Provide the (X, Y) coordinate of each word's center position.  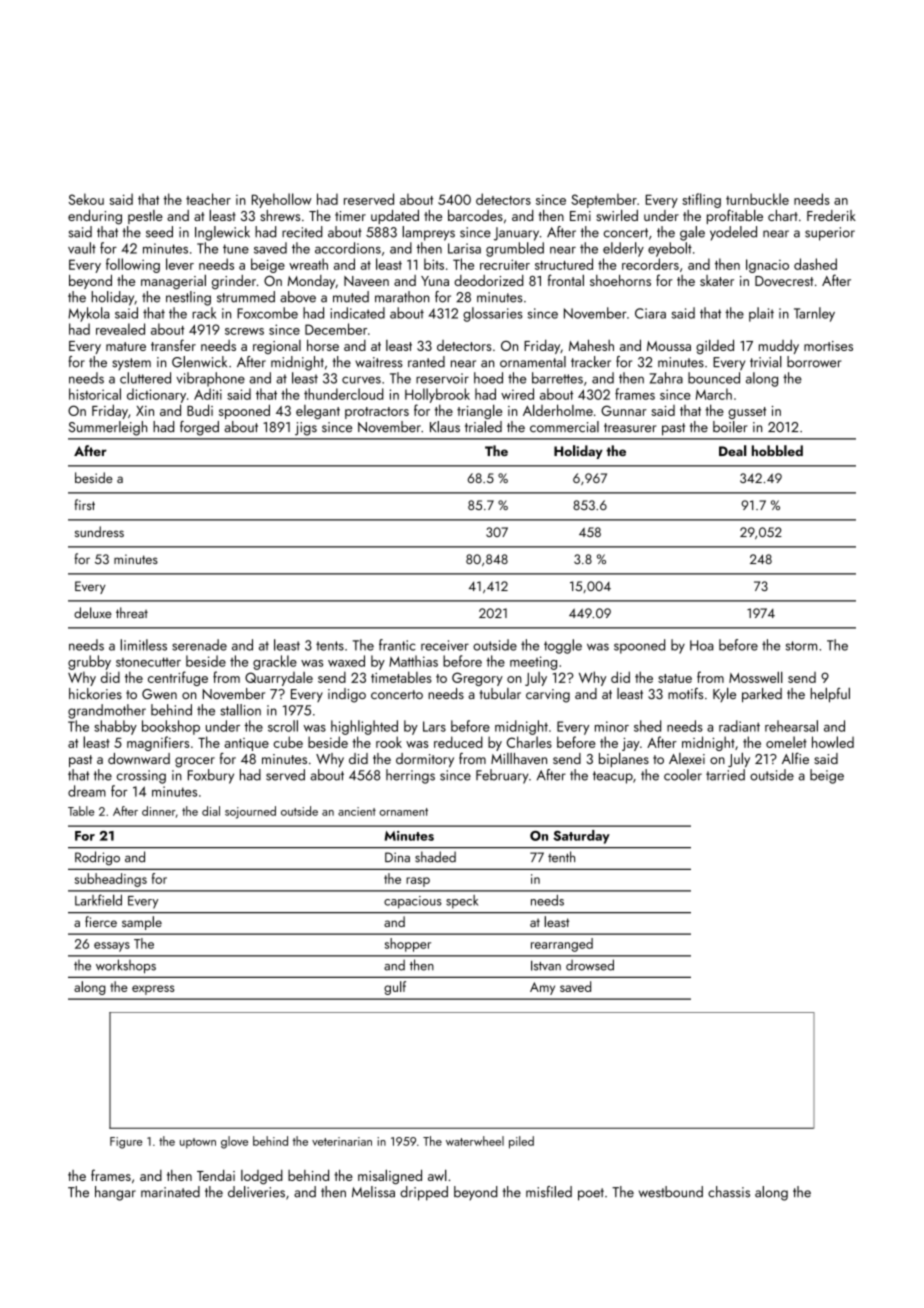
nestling (188, 298)
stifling (701, 200)
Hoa (702, 645)
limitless (143, 645)
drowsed (590, 965)
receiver (445, 645)
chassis (729, 1192)
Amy (542, 988)
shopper (408, 945)
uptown (198, 1143)
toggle (563, 646)
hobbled (777, 450)
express (153, 990)
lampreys (428, 233)
